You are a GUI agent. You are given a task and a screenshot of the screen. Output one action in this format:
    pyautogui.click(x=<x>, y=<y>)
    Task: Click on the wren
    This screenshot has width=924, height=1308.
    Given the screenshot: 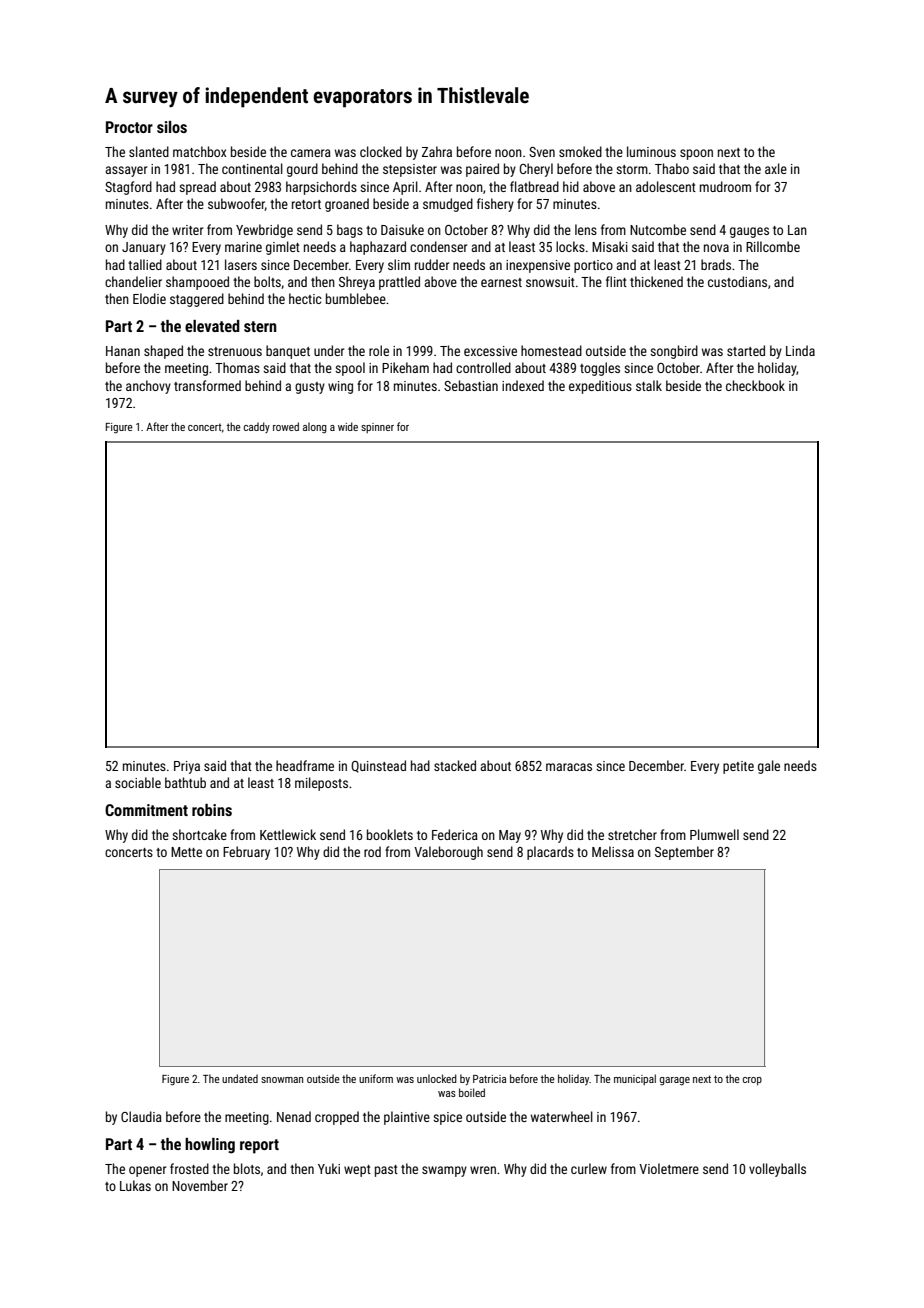 What is the action you would take?
    pyautogui.click(x=483, y=1170)
